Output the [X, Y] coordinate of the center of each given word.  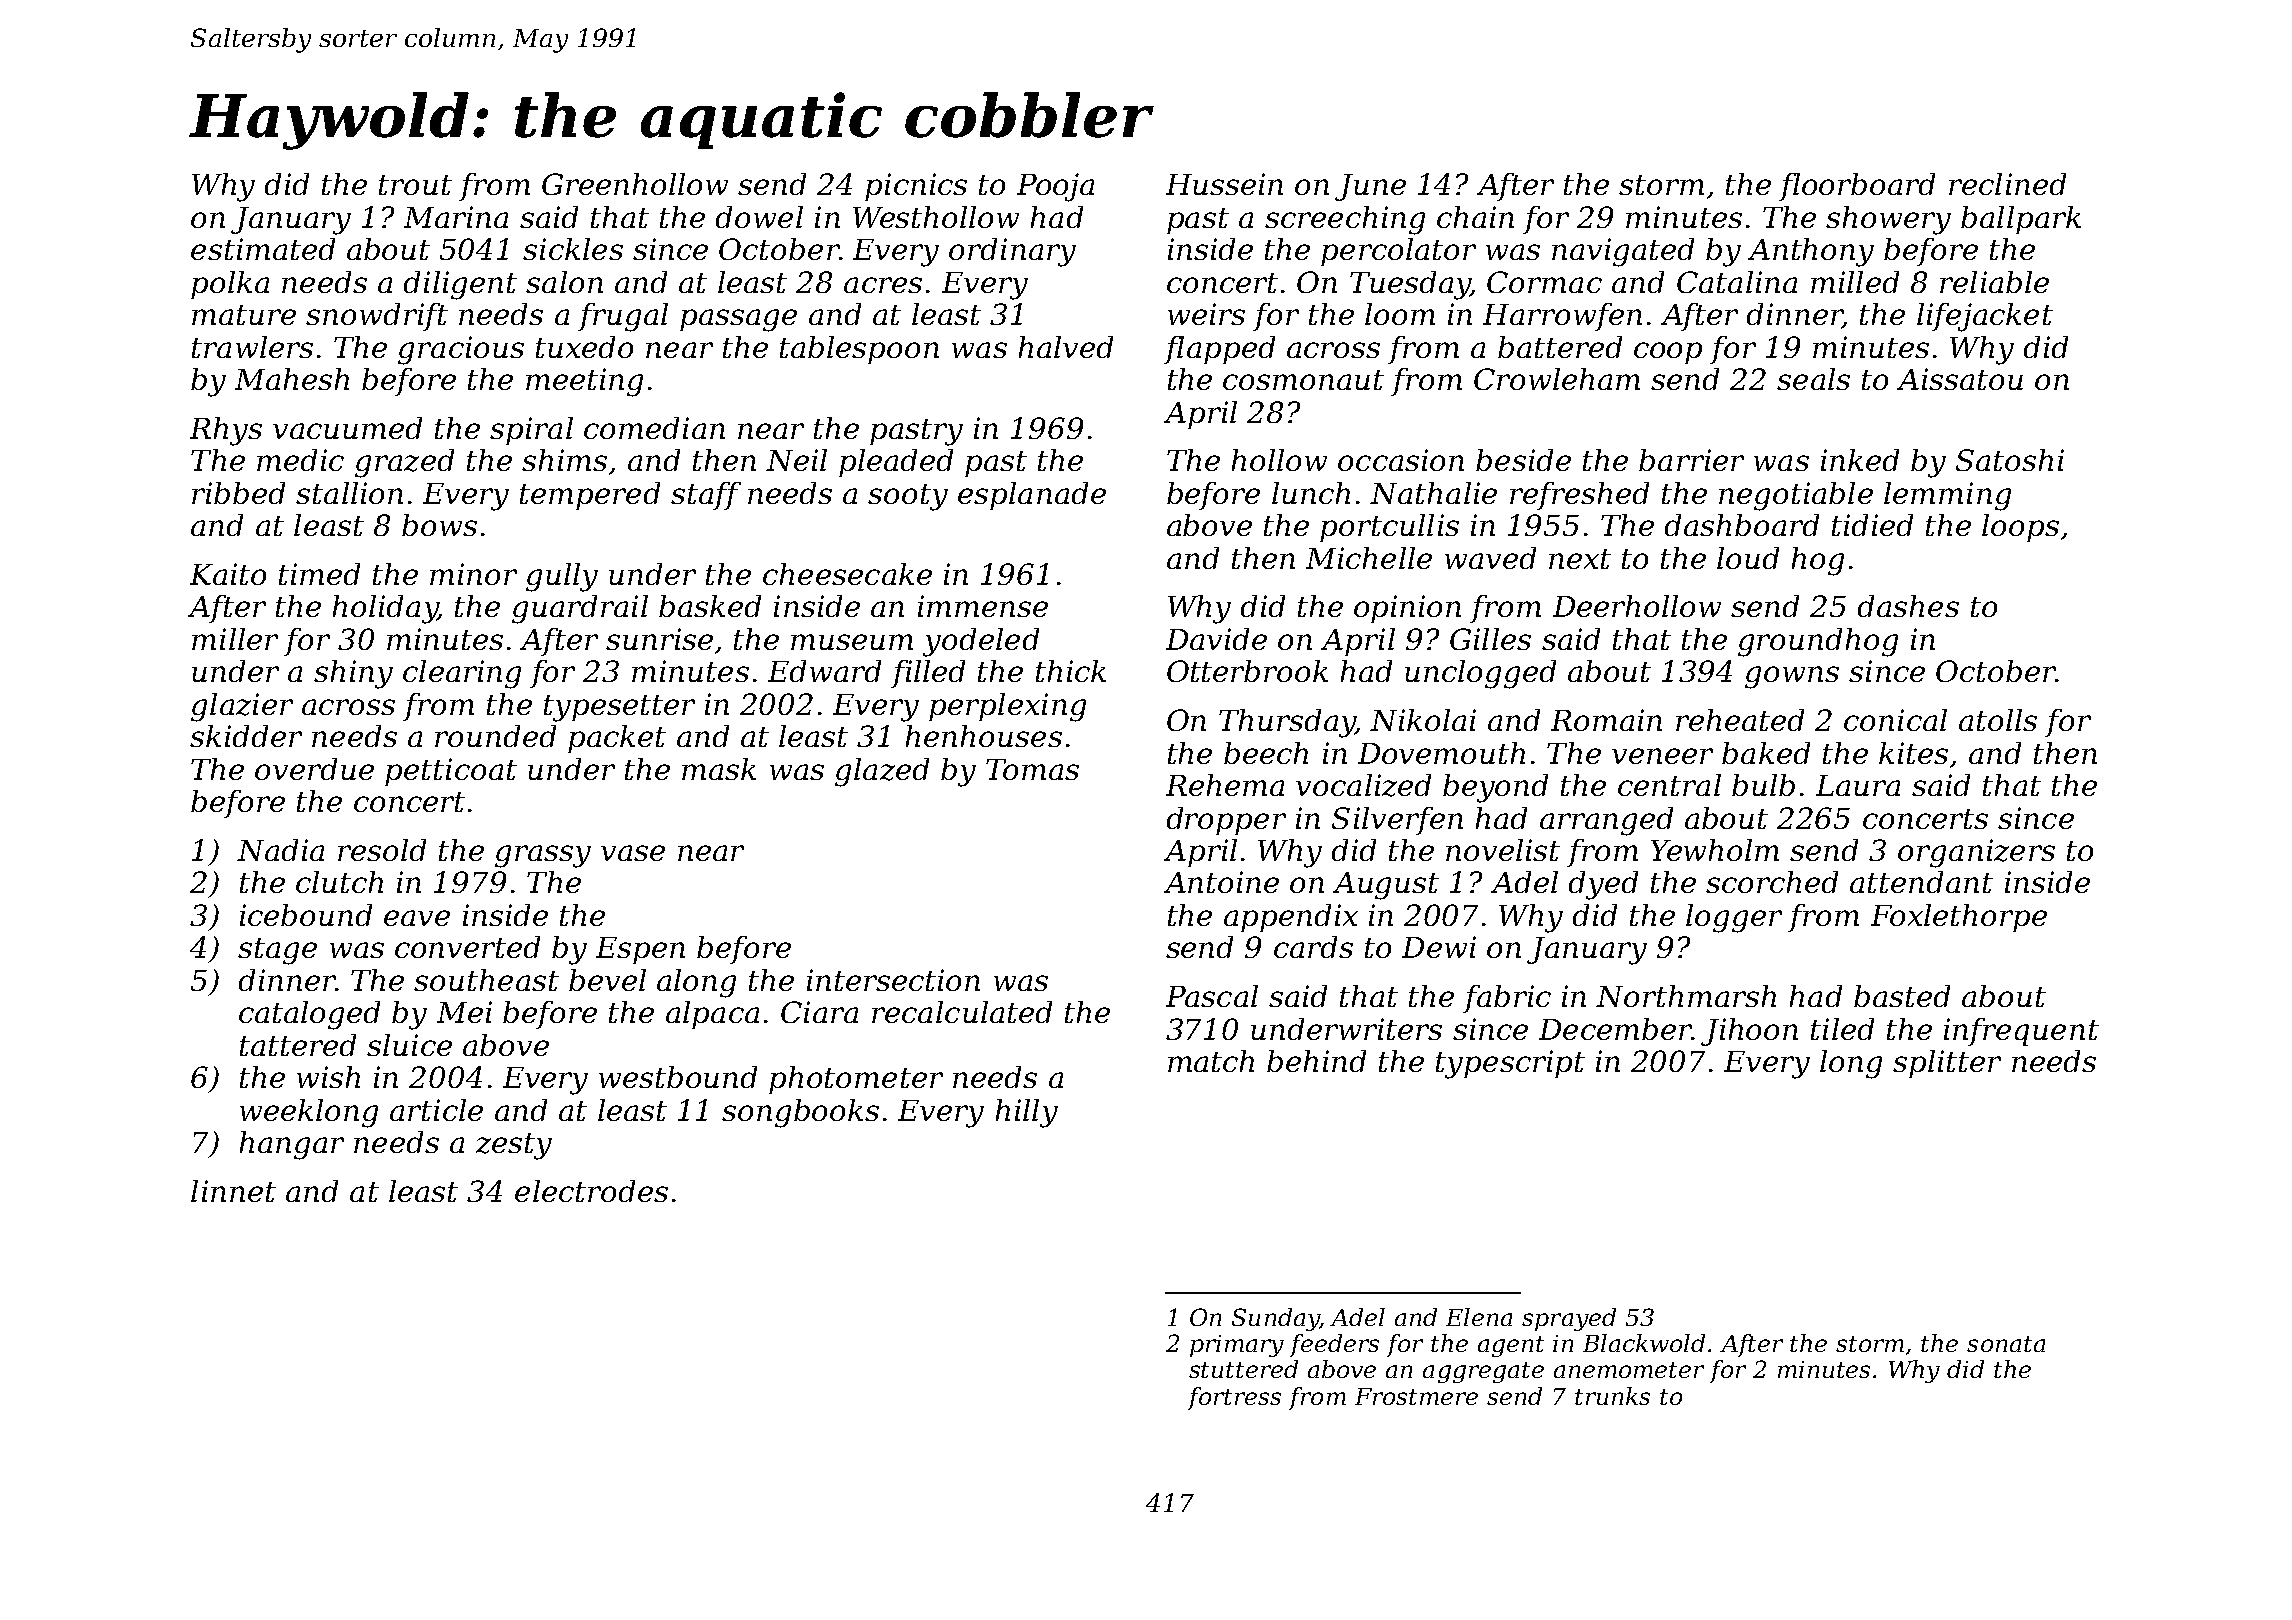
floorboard [1857, 187]
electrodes [591, 1191]
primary [1237, 1346]
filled [928, 674]
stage [277, 951]
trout [415, 185]
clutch [339, 882]
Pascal [1212, 996]
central [1669, 785]
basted [1902, 996]
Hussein [1224, 184]
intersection [893, 980]
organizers [1976, 853]
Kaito [228, 574]
